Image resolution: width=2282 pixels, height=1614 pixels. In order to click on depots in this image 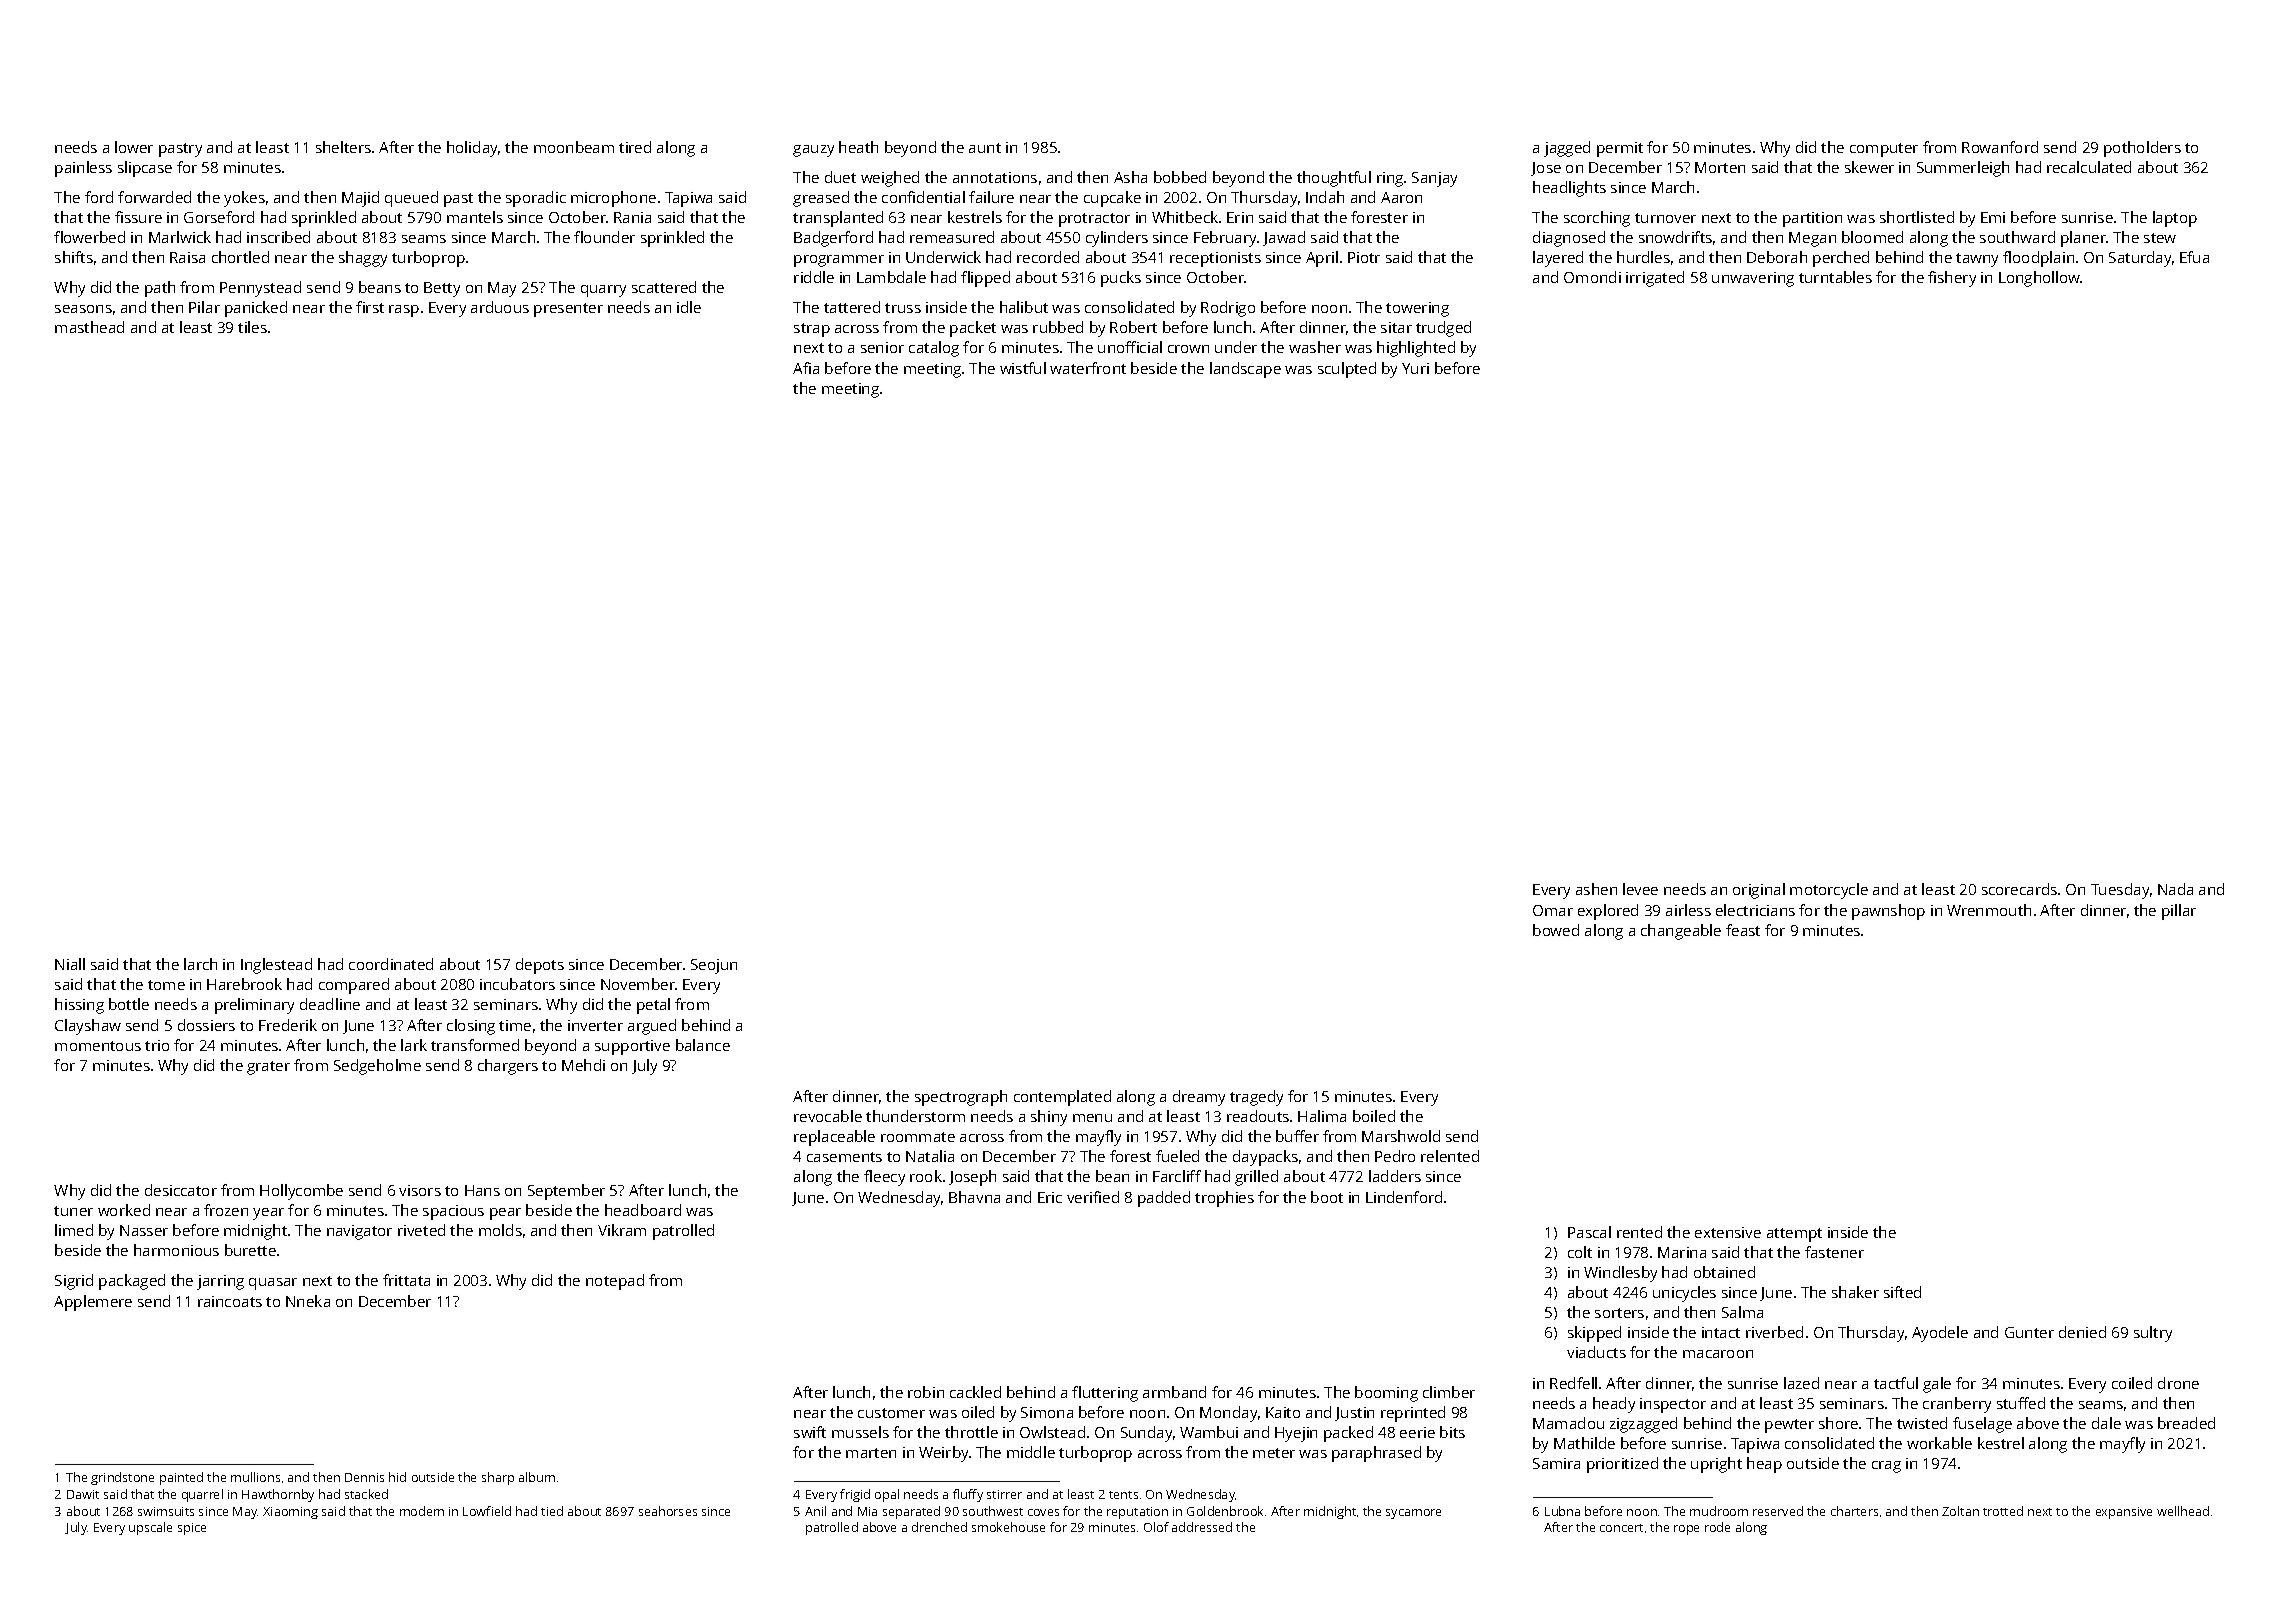, I will do `click(540, 966)`.
